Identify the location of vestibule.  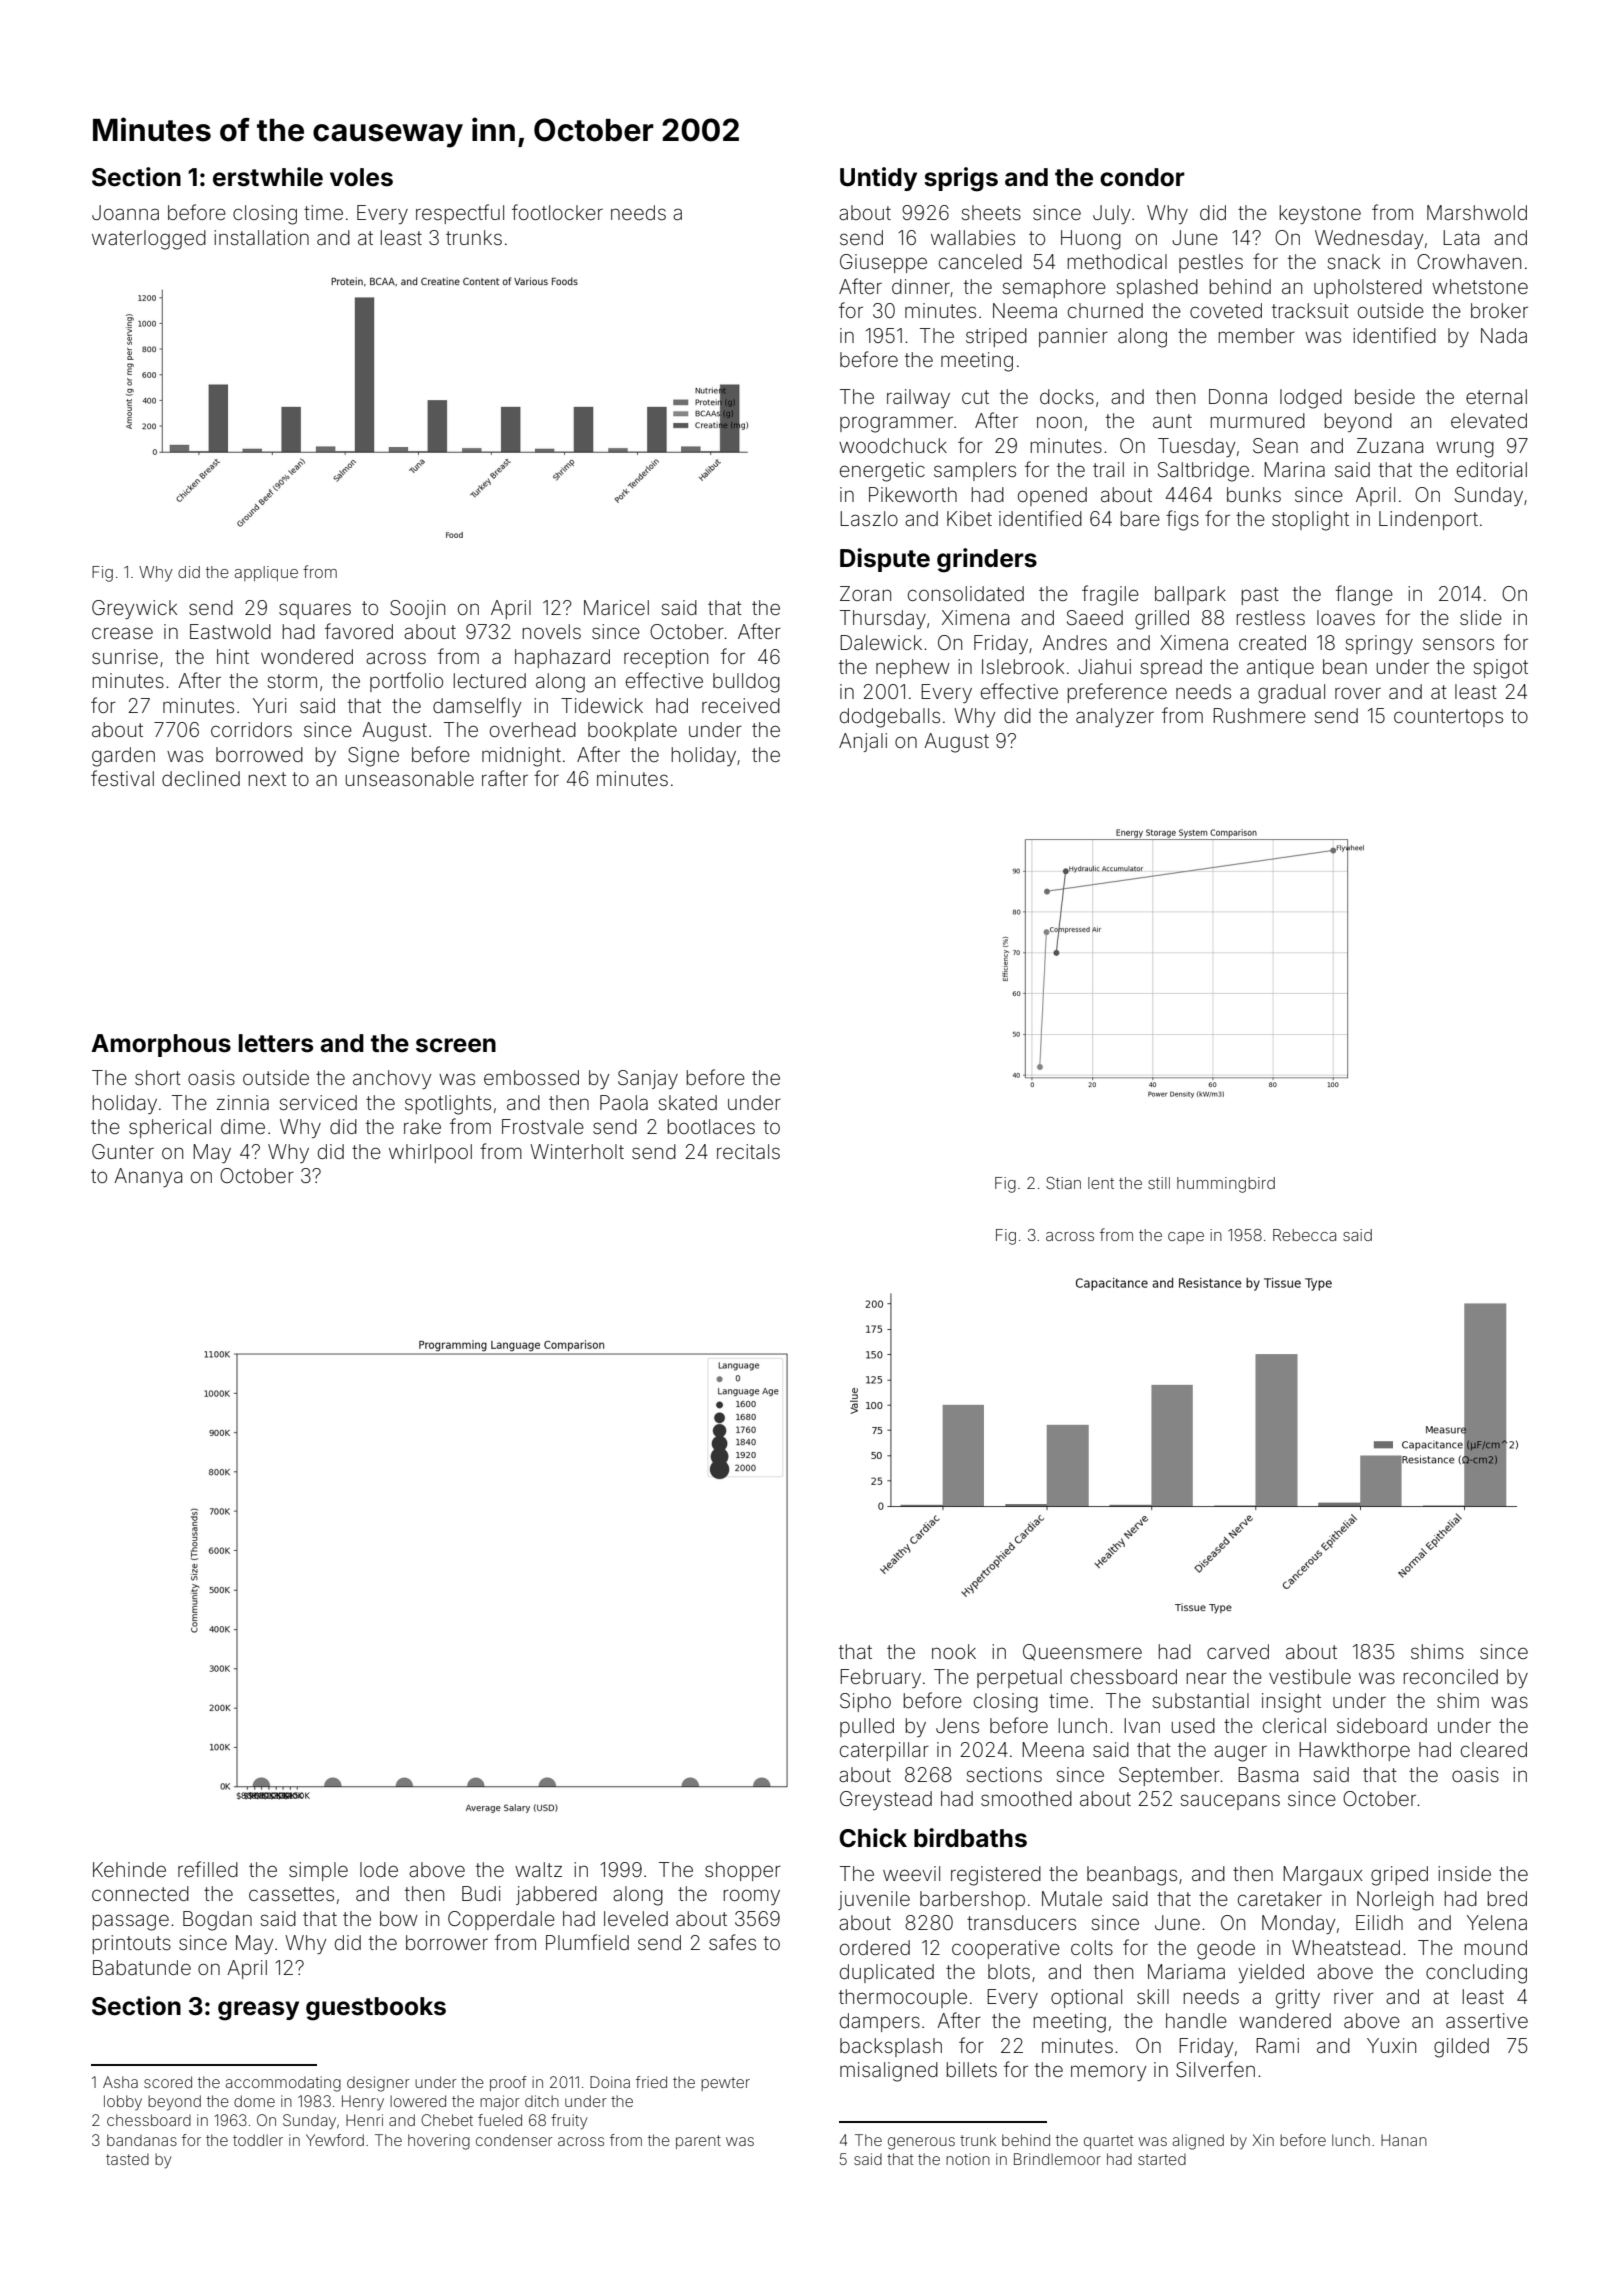
(1310, 1676).
